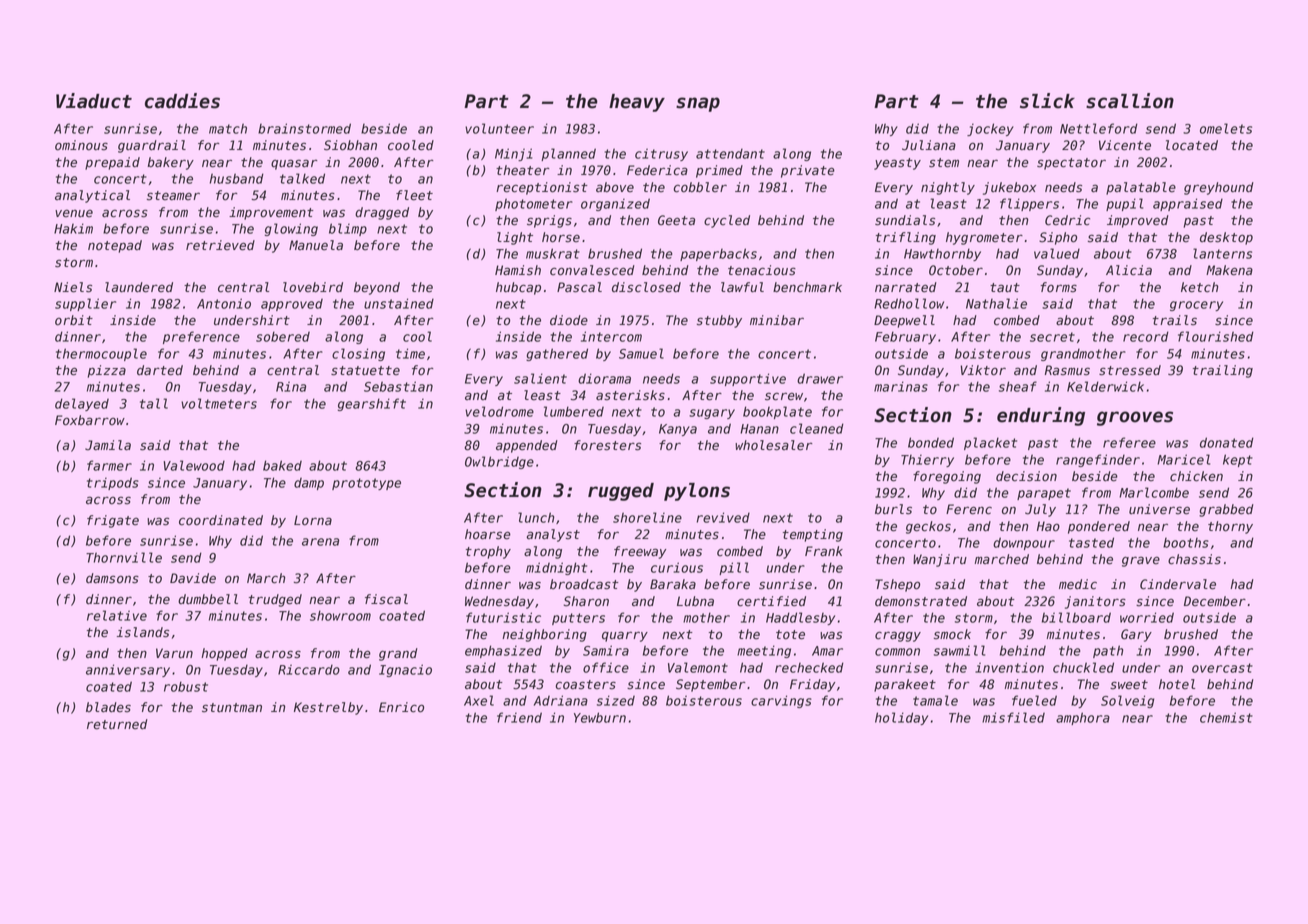 The width and height of the image is (1308, 924). What do you see at coordinates (117, 724) in the image?
I see `returned` at bounding box center [117, 724].
